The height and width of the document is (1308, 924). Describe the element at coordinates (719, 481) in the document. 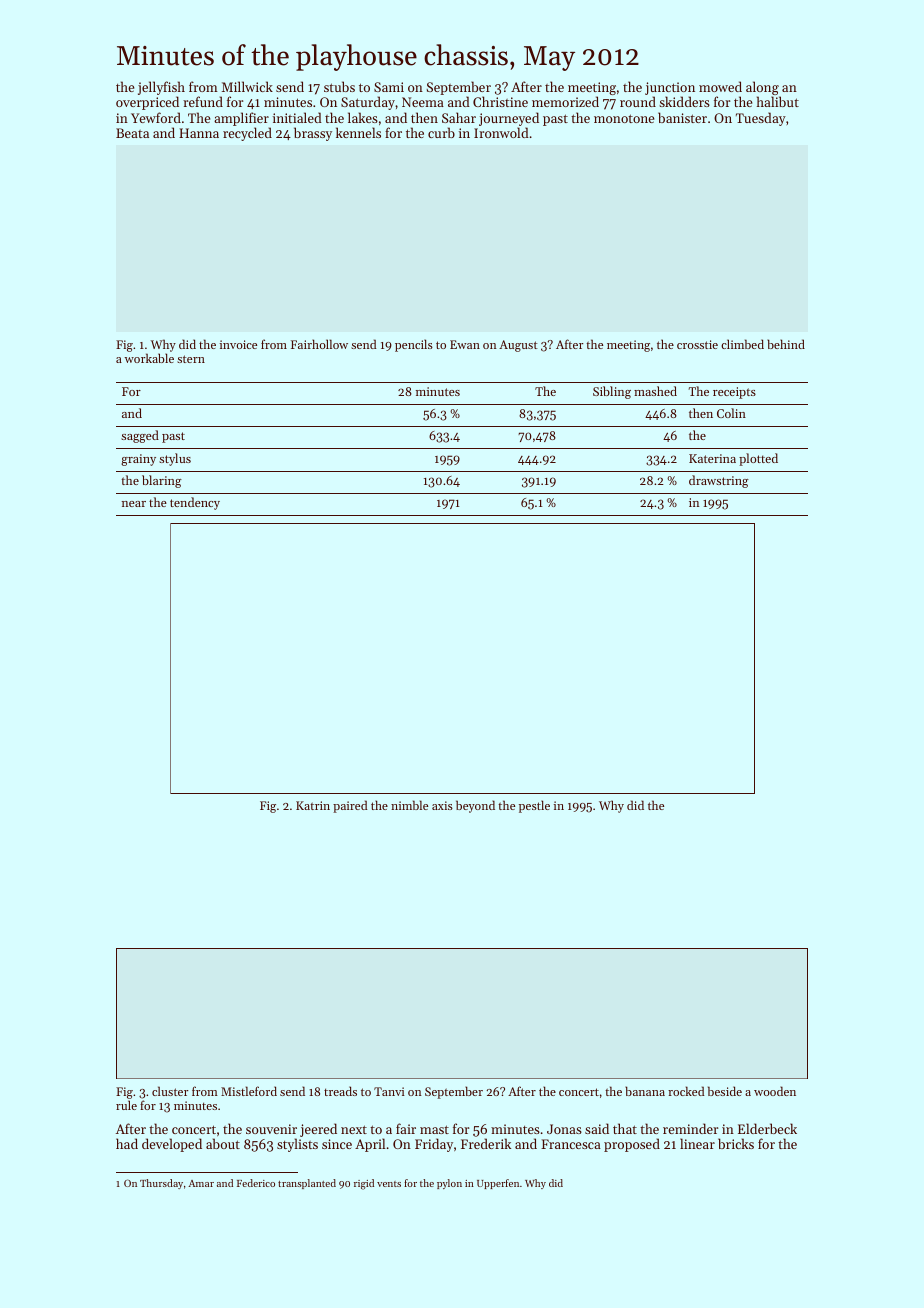

I see `drawstring` at that location.
